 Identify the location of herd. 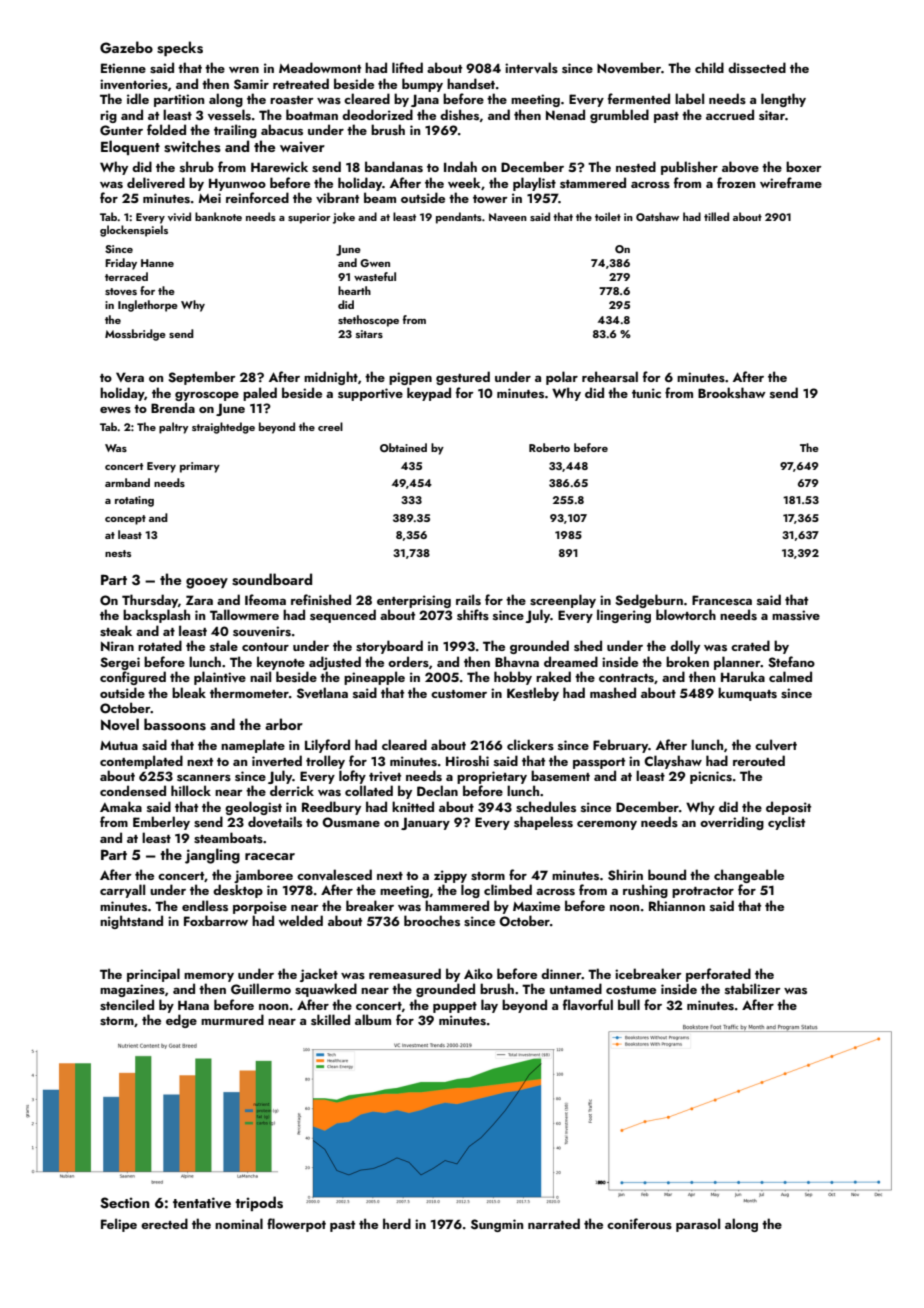
(397, 1223).
